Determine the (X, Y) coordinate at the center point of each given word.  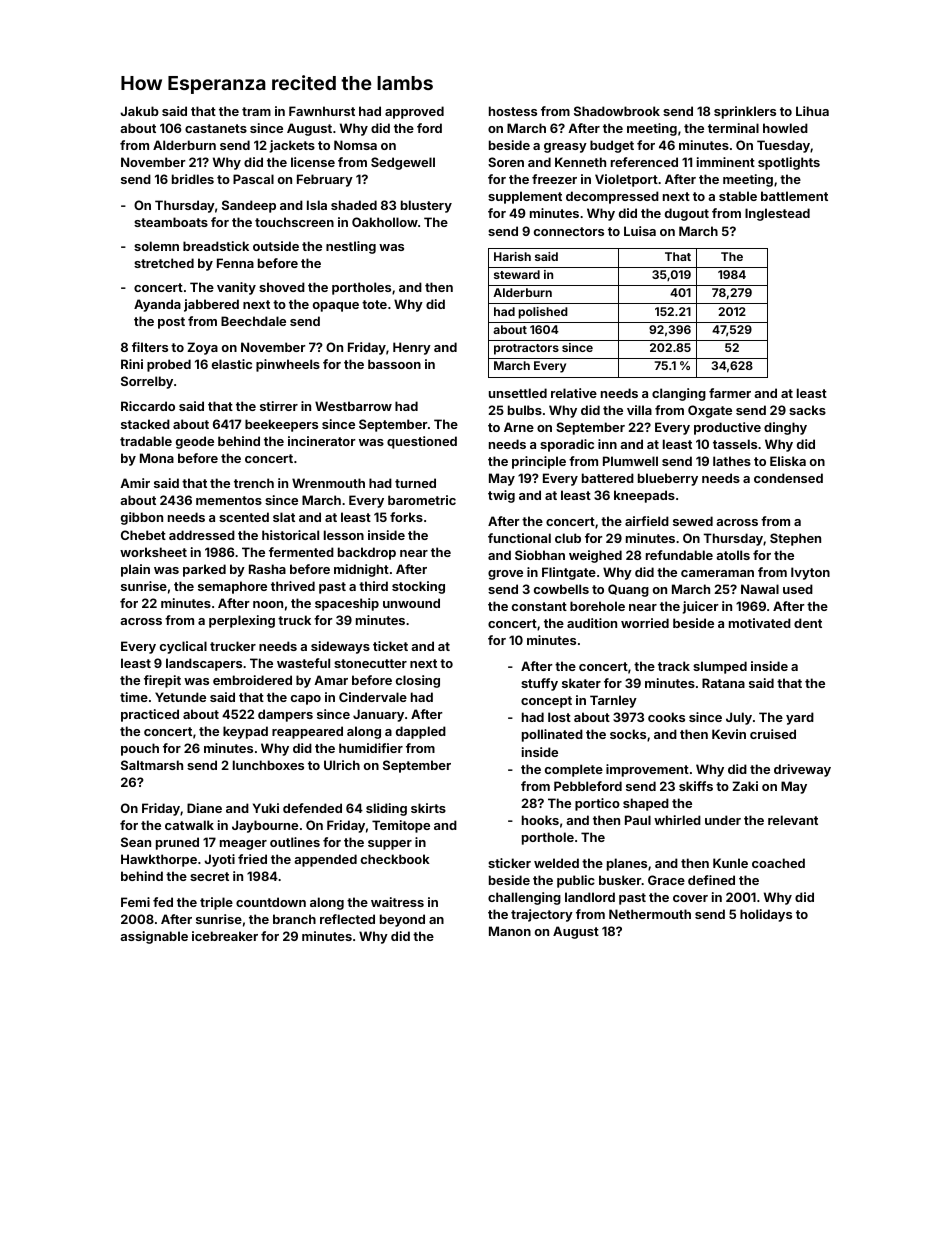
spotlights (789, 163)
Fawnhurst (322, 111)
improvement (647, 770)
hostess (513, 111)
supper (390, 845)
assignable (154, 937)
